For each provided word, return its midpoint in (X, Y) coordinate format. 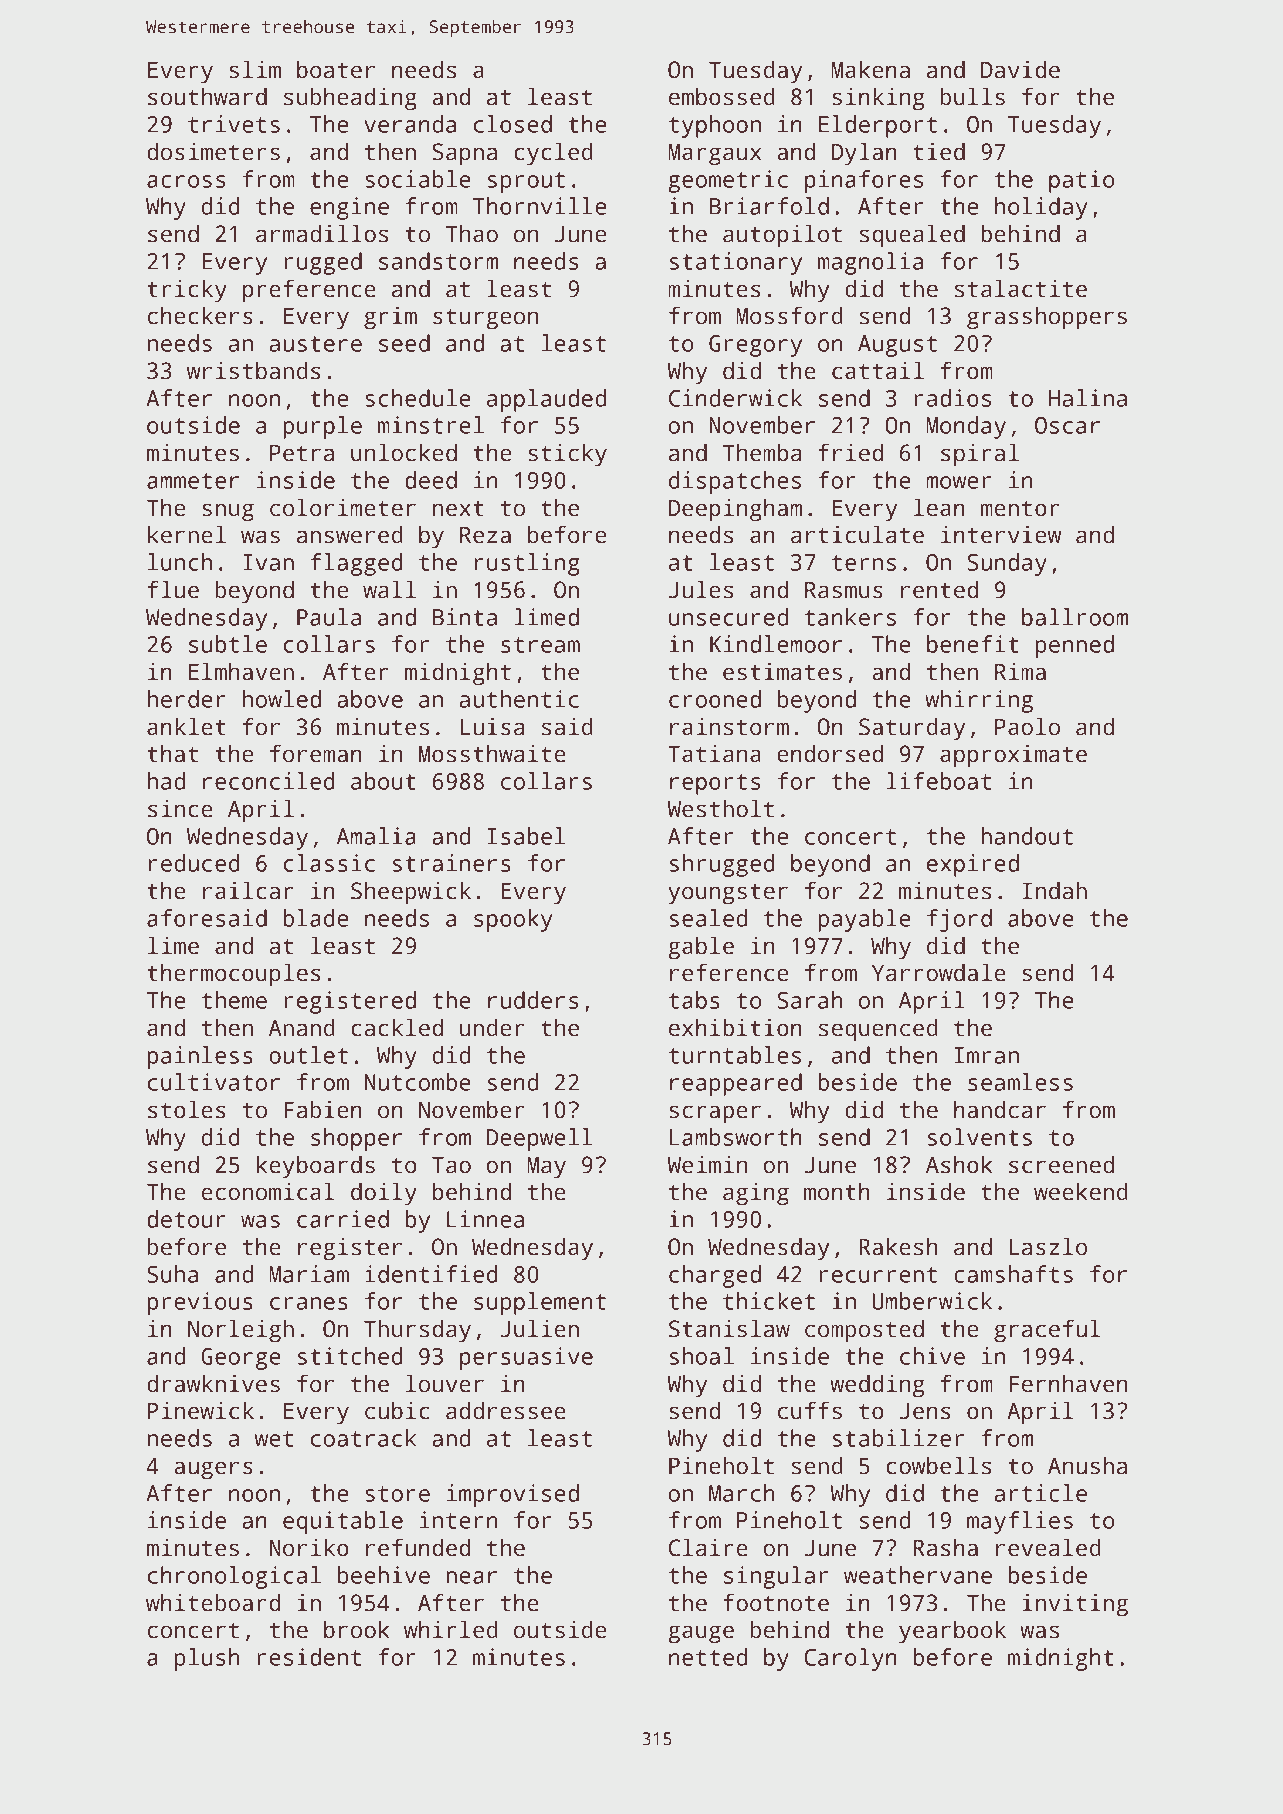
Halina (1088, 398)
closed (513, 124)
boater (336, 69)
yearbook (952, 1632)
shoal (701, 1356)
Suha (172, 1274)
